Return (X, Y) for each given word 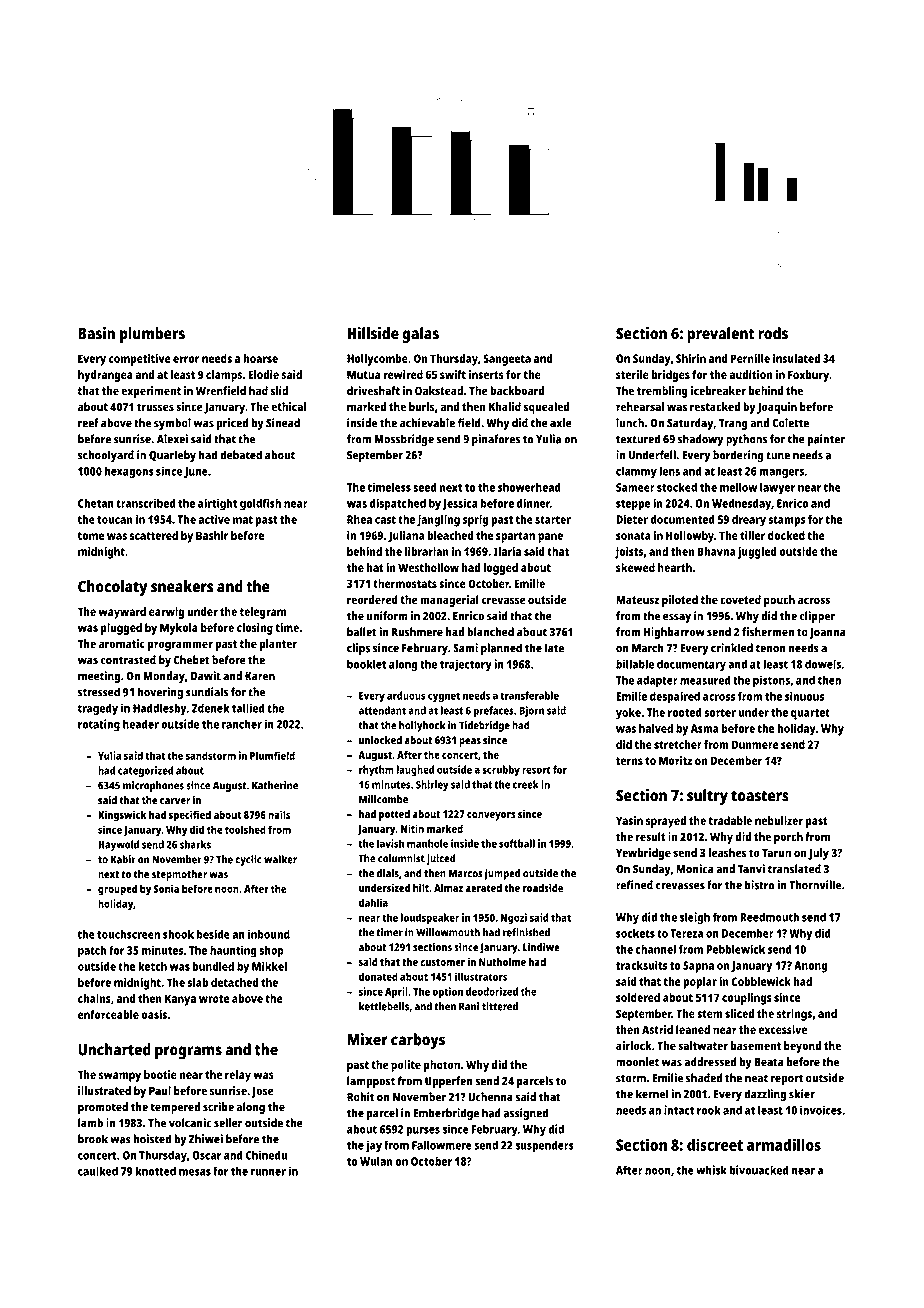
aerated (483, 888)
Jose (263, 1092)
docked (786, 535)
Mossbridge (404, 440)
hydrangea (105, 376)
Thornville (815, 885)
